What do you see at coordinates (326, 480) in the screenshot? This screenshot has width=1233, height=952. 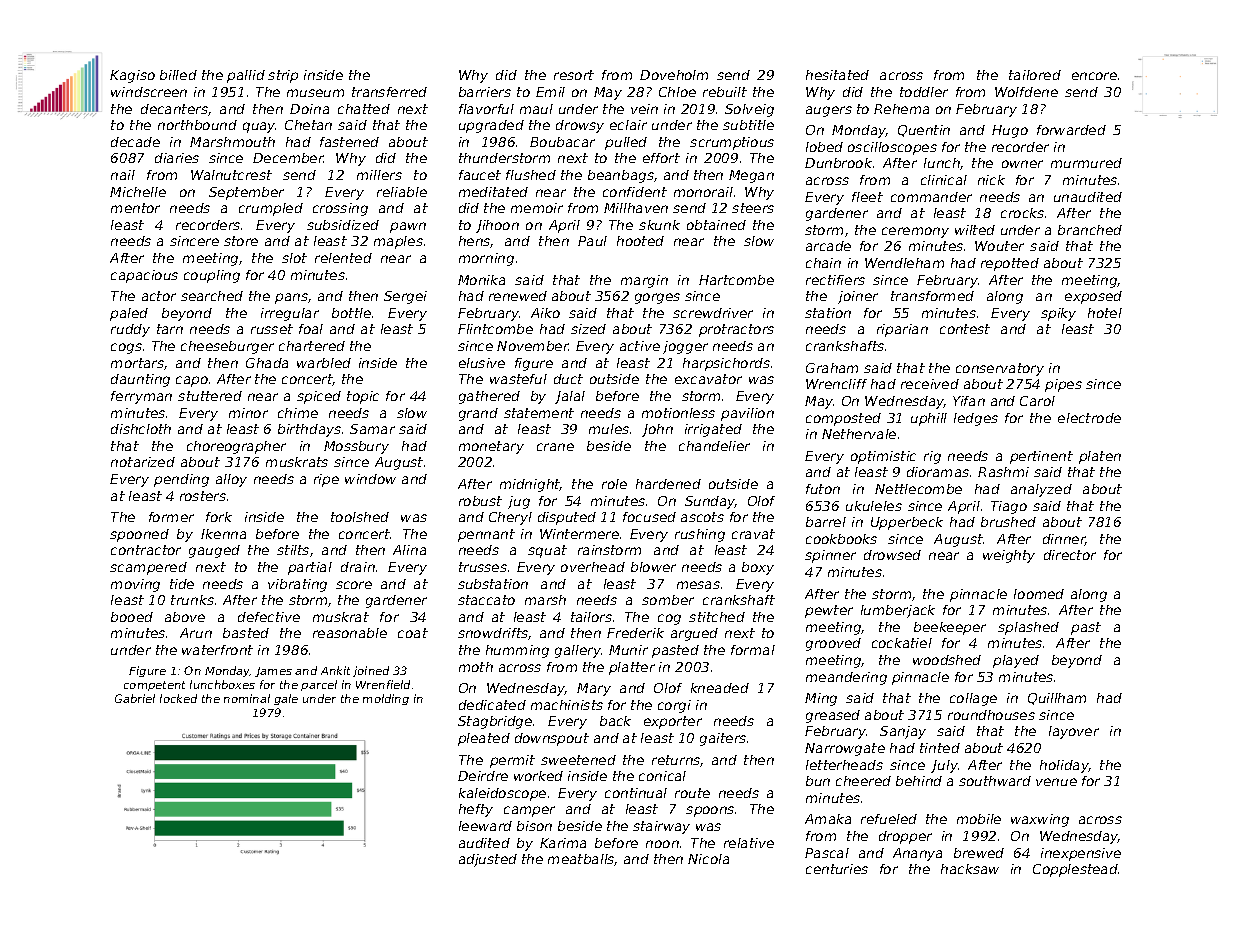 I see `ripe` at bounding box center [326, 480].
